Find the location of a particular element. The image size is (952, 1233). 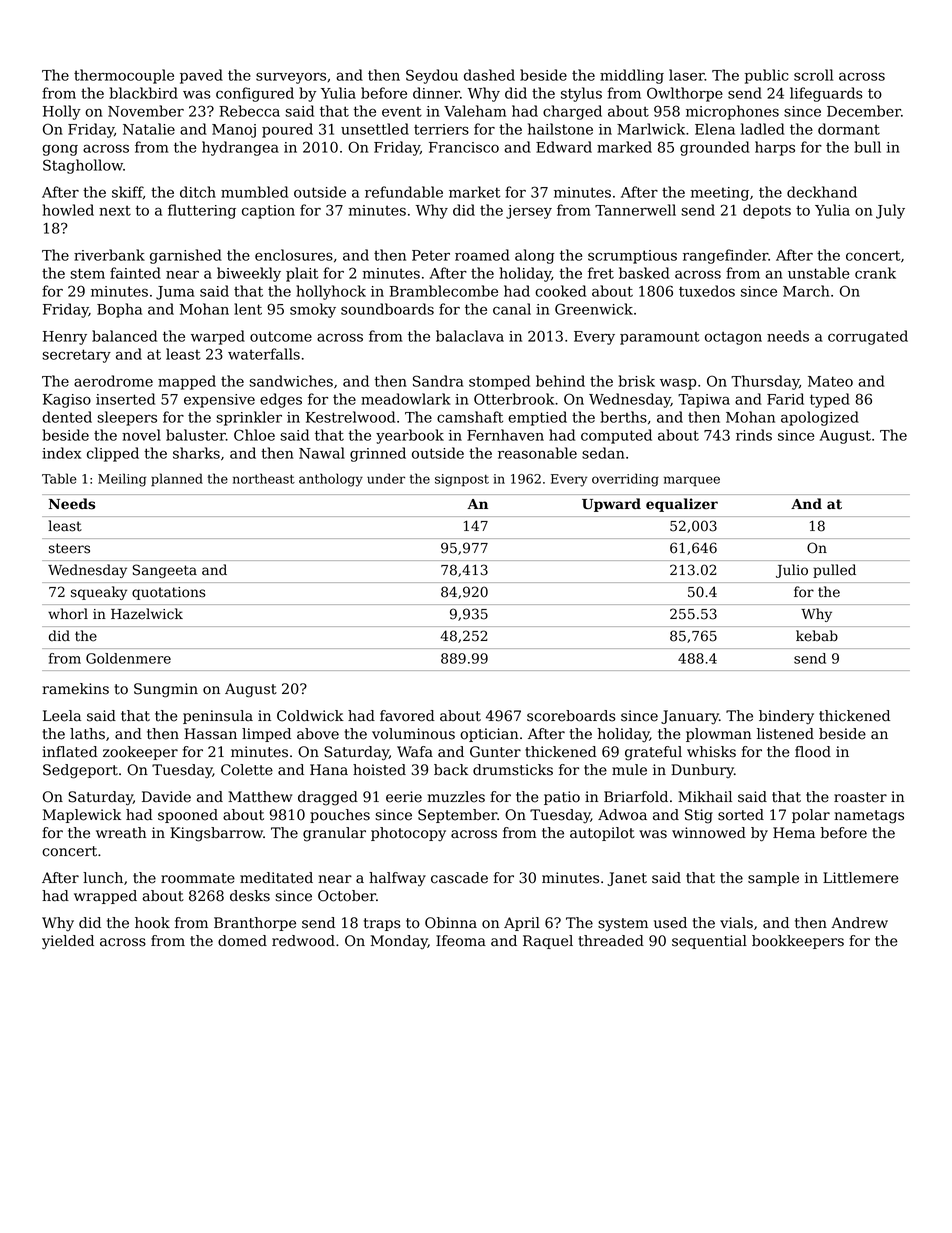

sequential is located at coordinates (709, 942).
